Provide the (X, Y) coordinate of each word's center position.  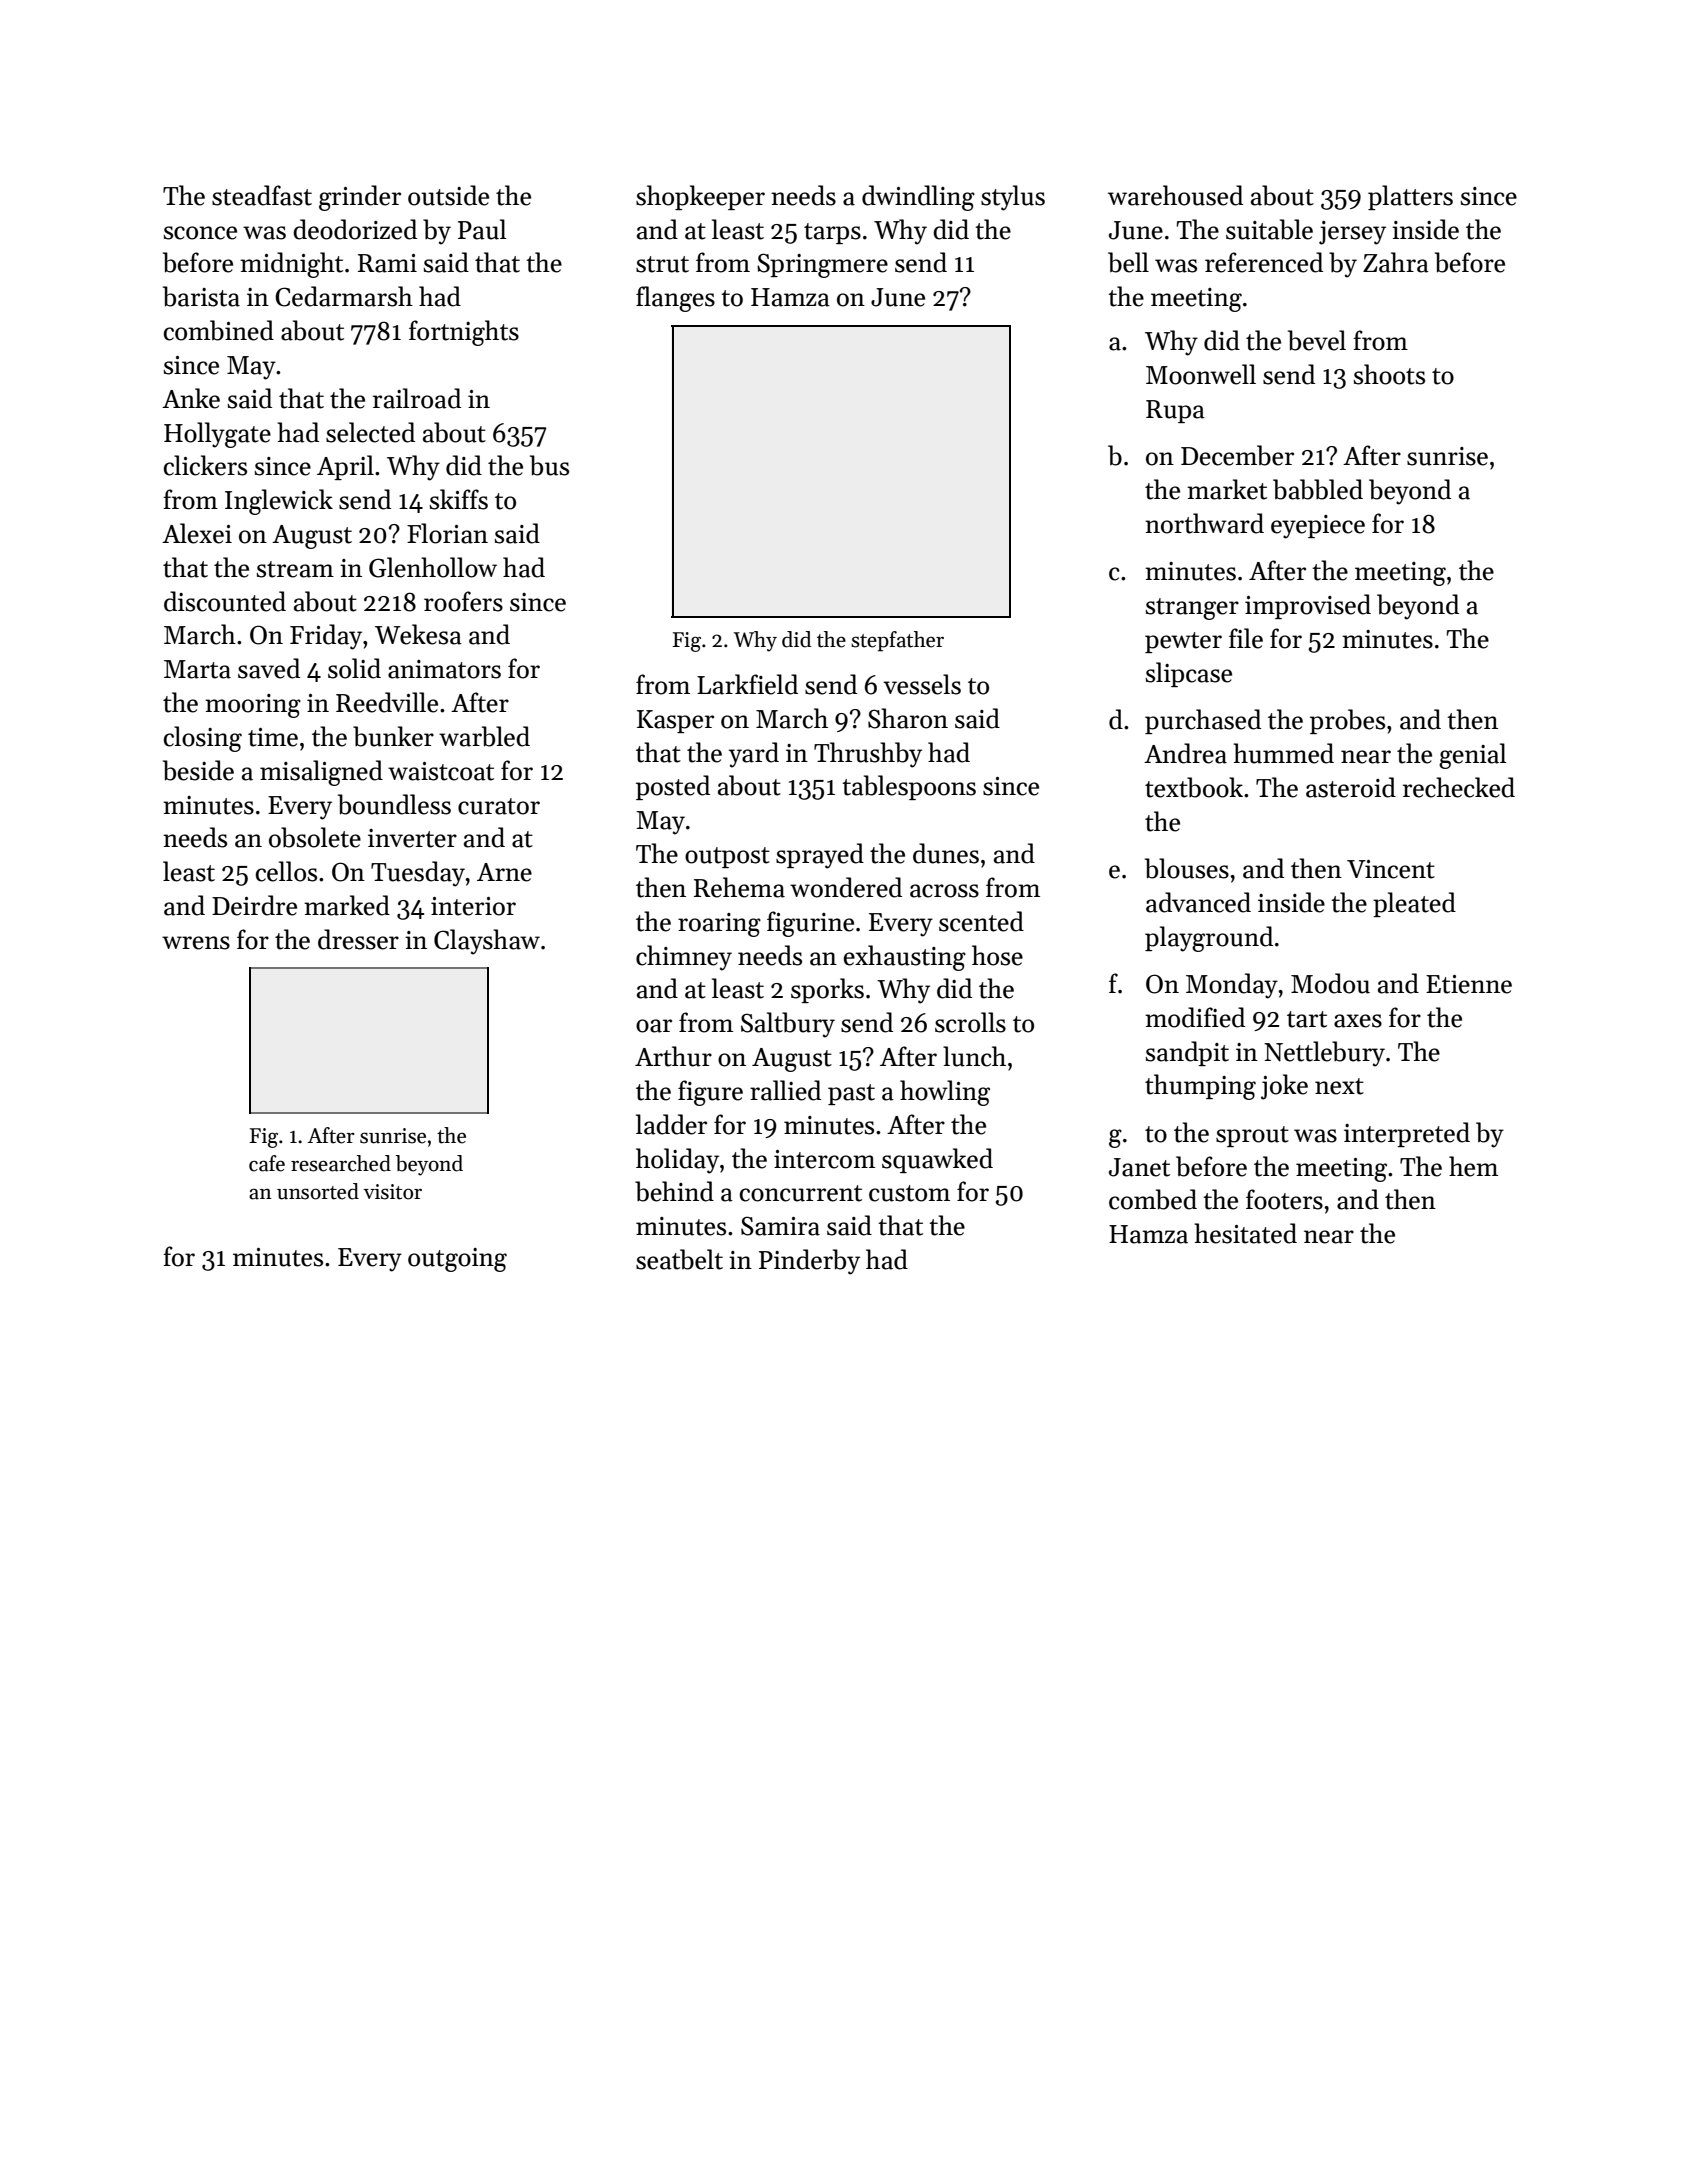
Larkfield (747, 684)
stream (295, 569)
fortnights (464, 333)
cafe (267, 1163)
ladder (671, 1124)
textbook (1194, 787)
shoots (1389, 374)
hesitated (1245, 1233)
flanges (675, 299)
